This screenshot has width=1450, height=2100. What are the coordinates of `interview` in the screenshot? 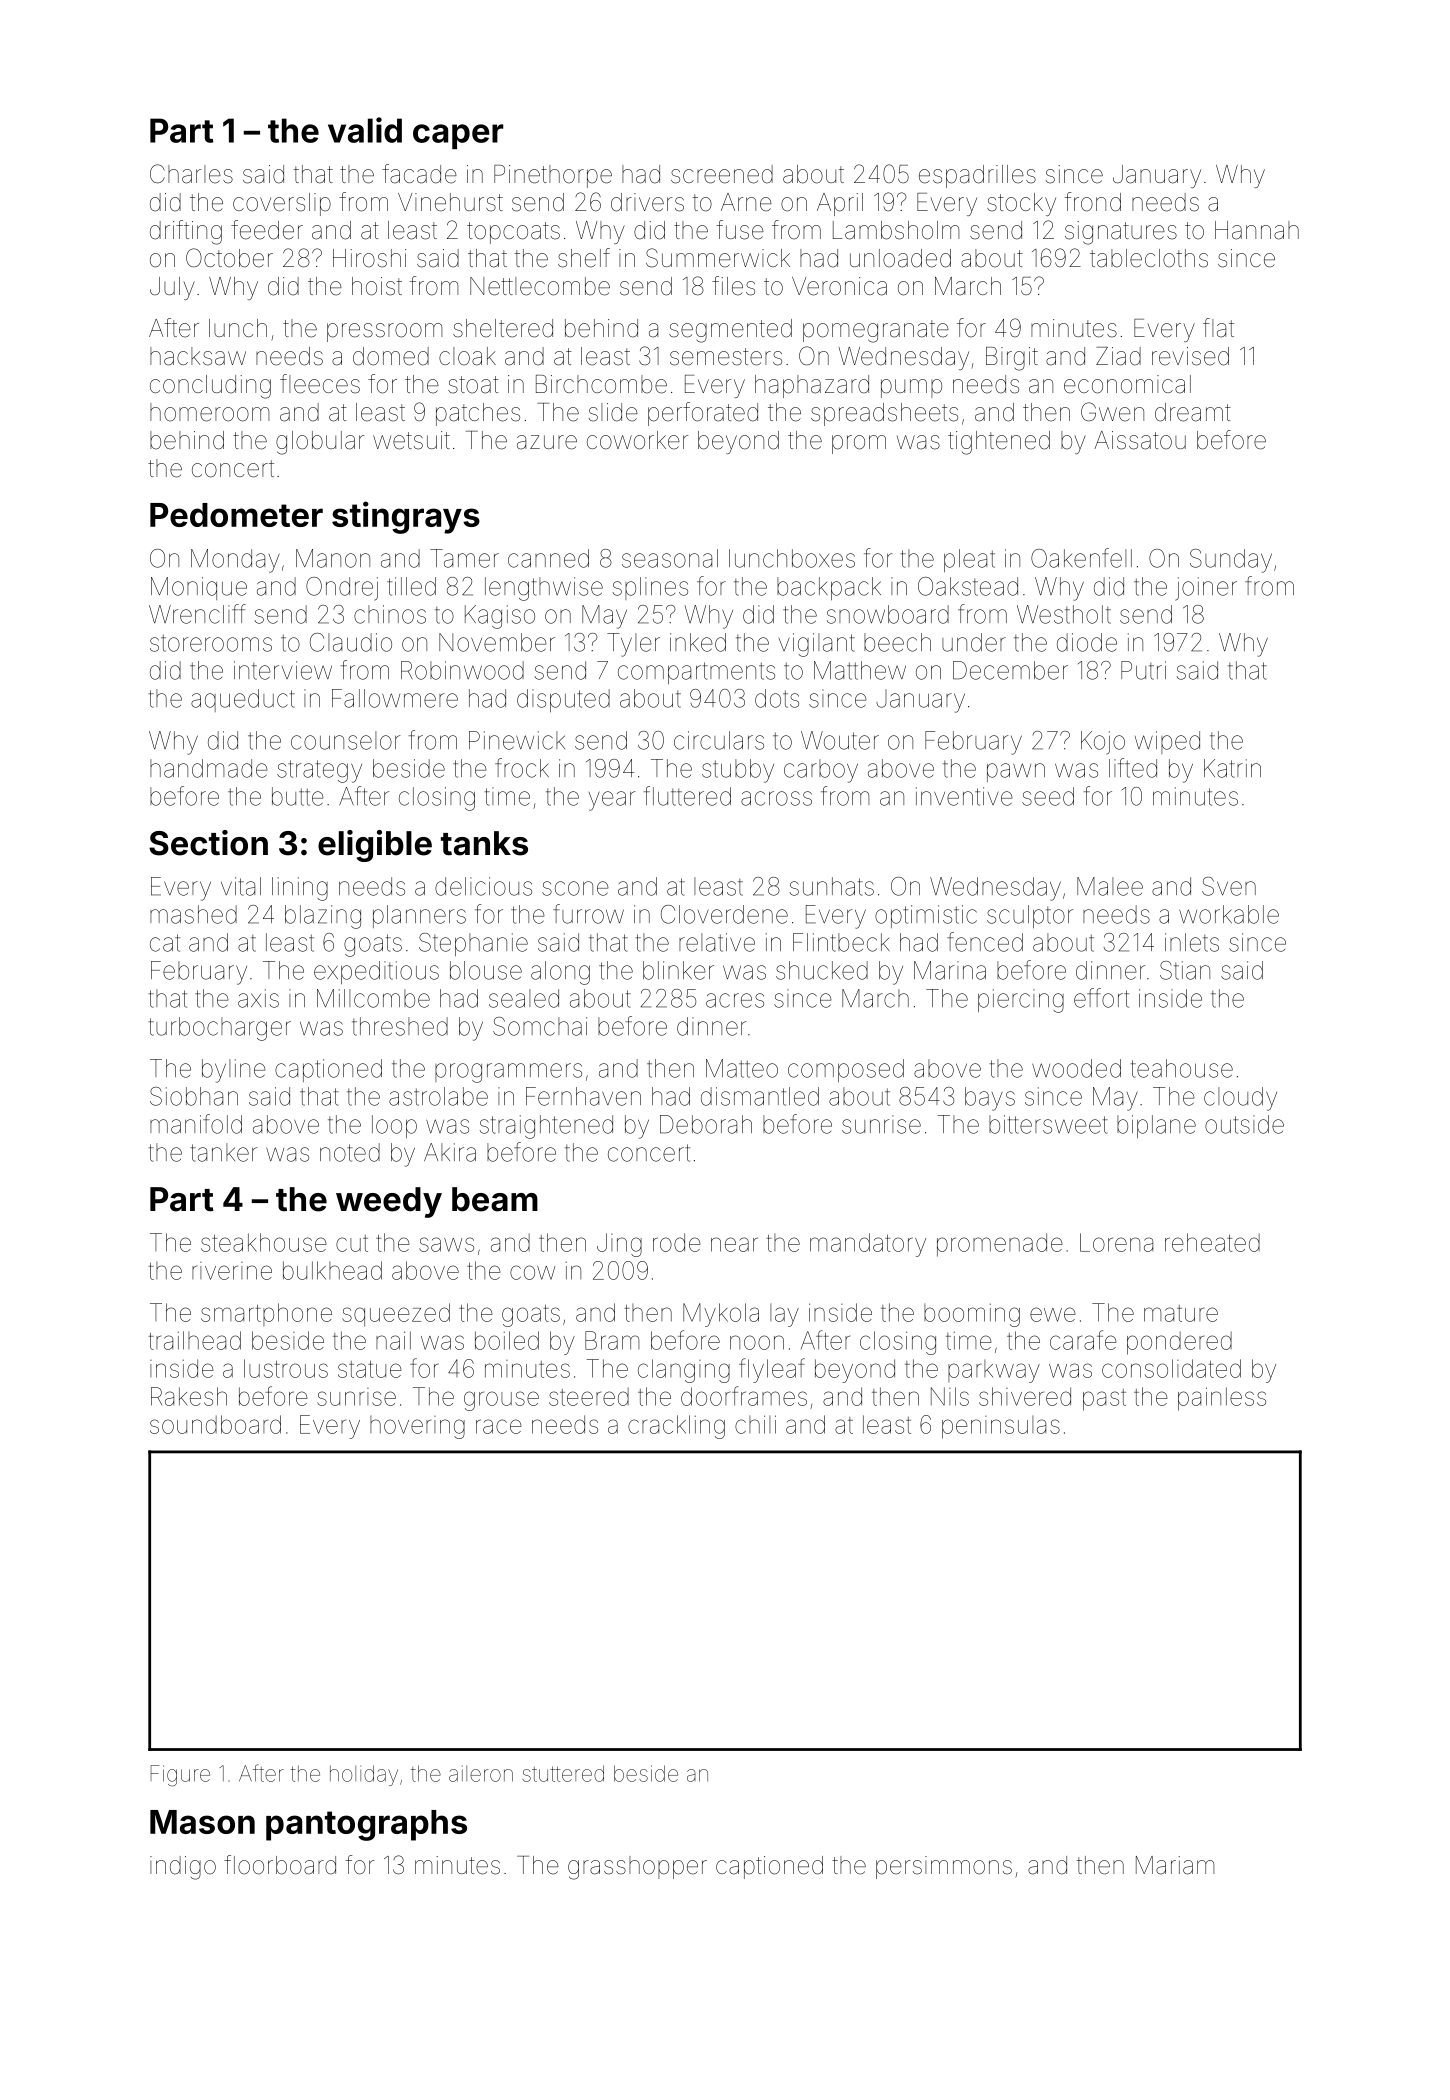 It's located at (283, 670).
